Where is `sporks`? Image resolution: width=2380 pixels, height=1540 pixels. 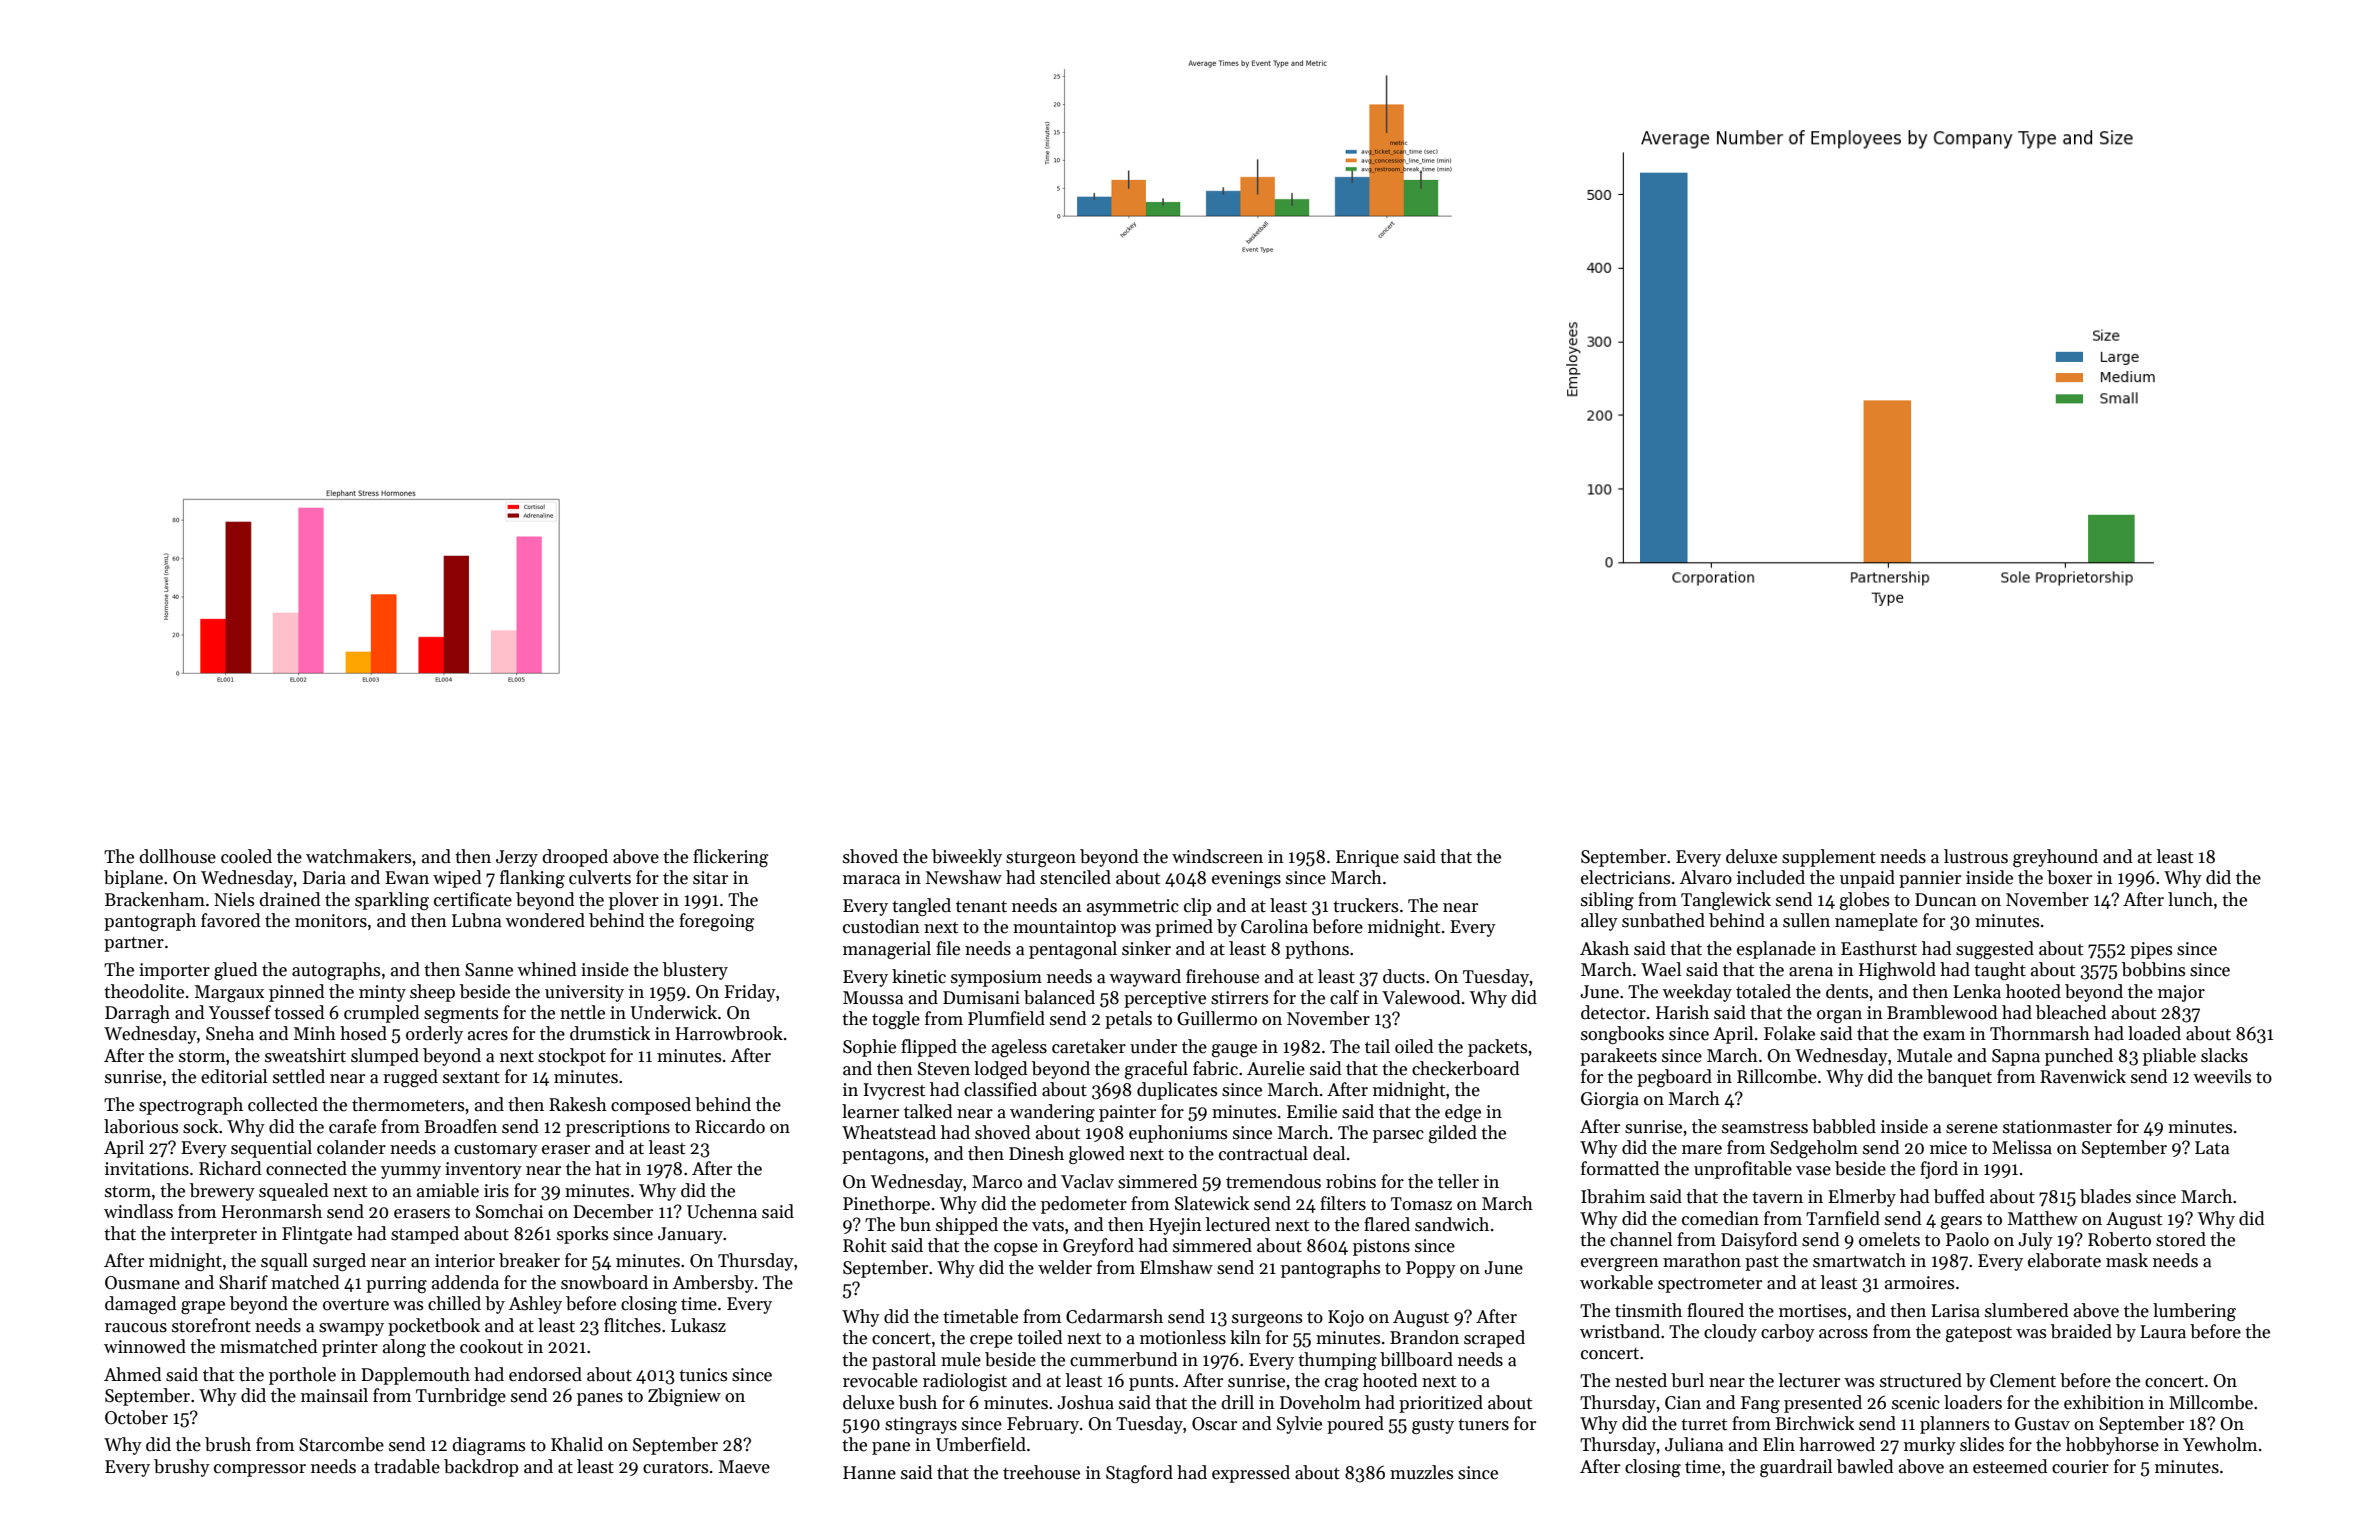 sporks is located at coordinates (582, 1235).
